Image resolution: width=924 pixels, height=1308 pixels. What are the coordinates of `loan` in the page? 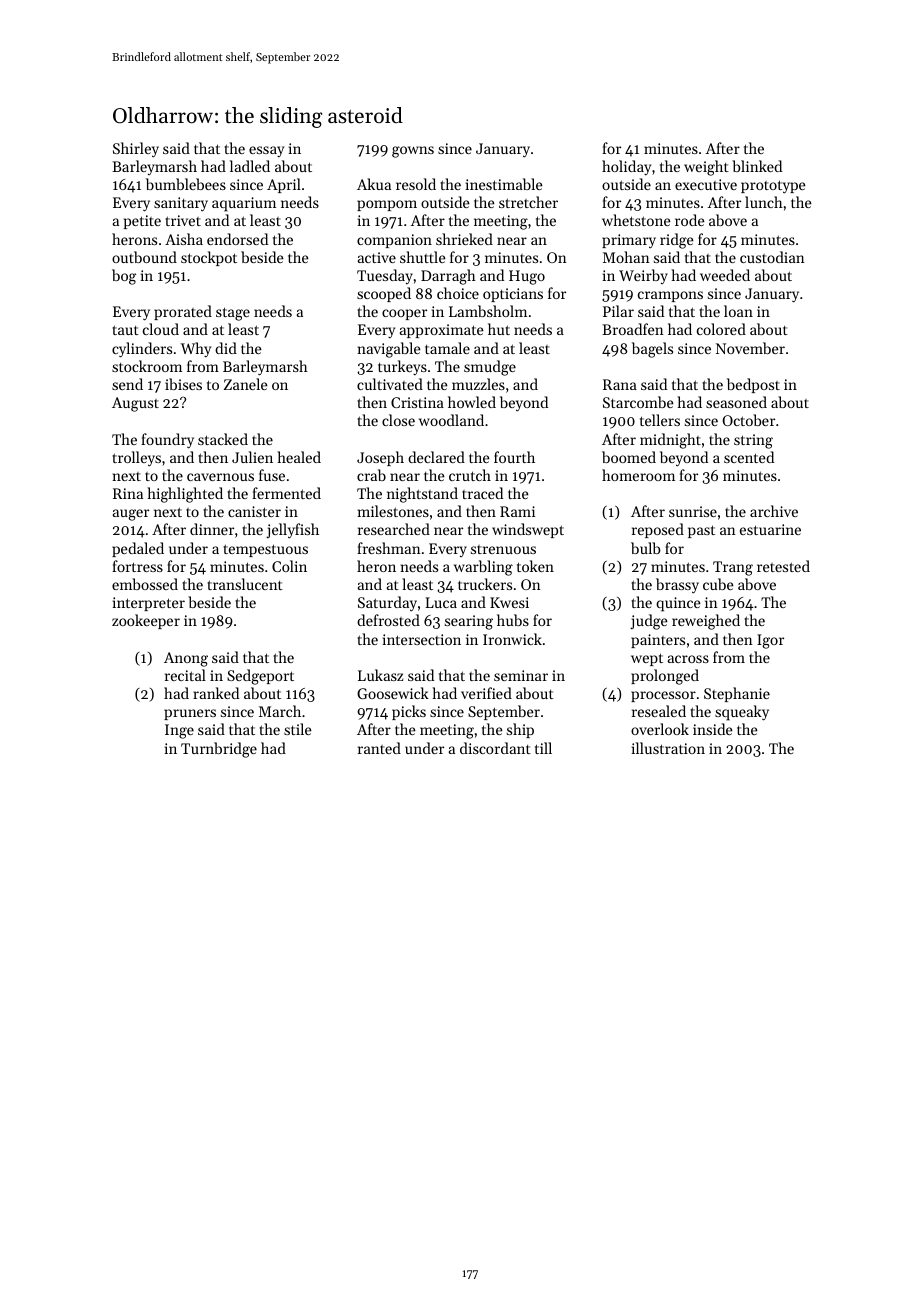 It's located at (738, 311).
